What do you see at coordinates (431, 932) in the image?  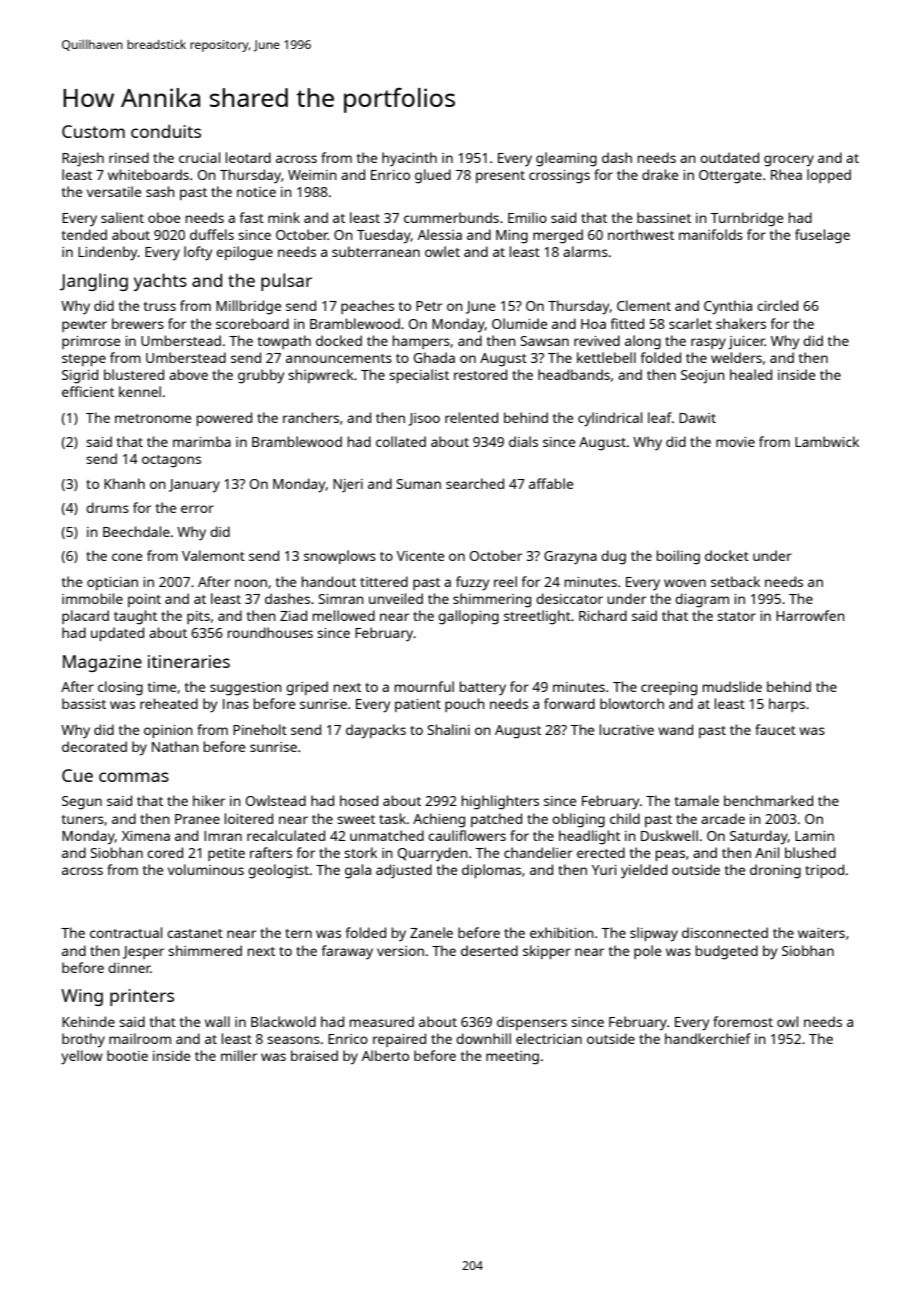 I see `Zanele` at bounding box center [431, 932].
